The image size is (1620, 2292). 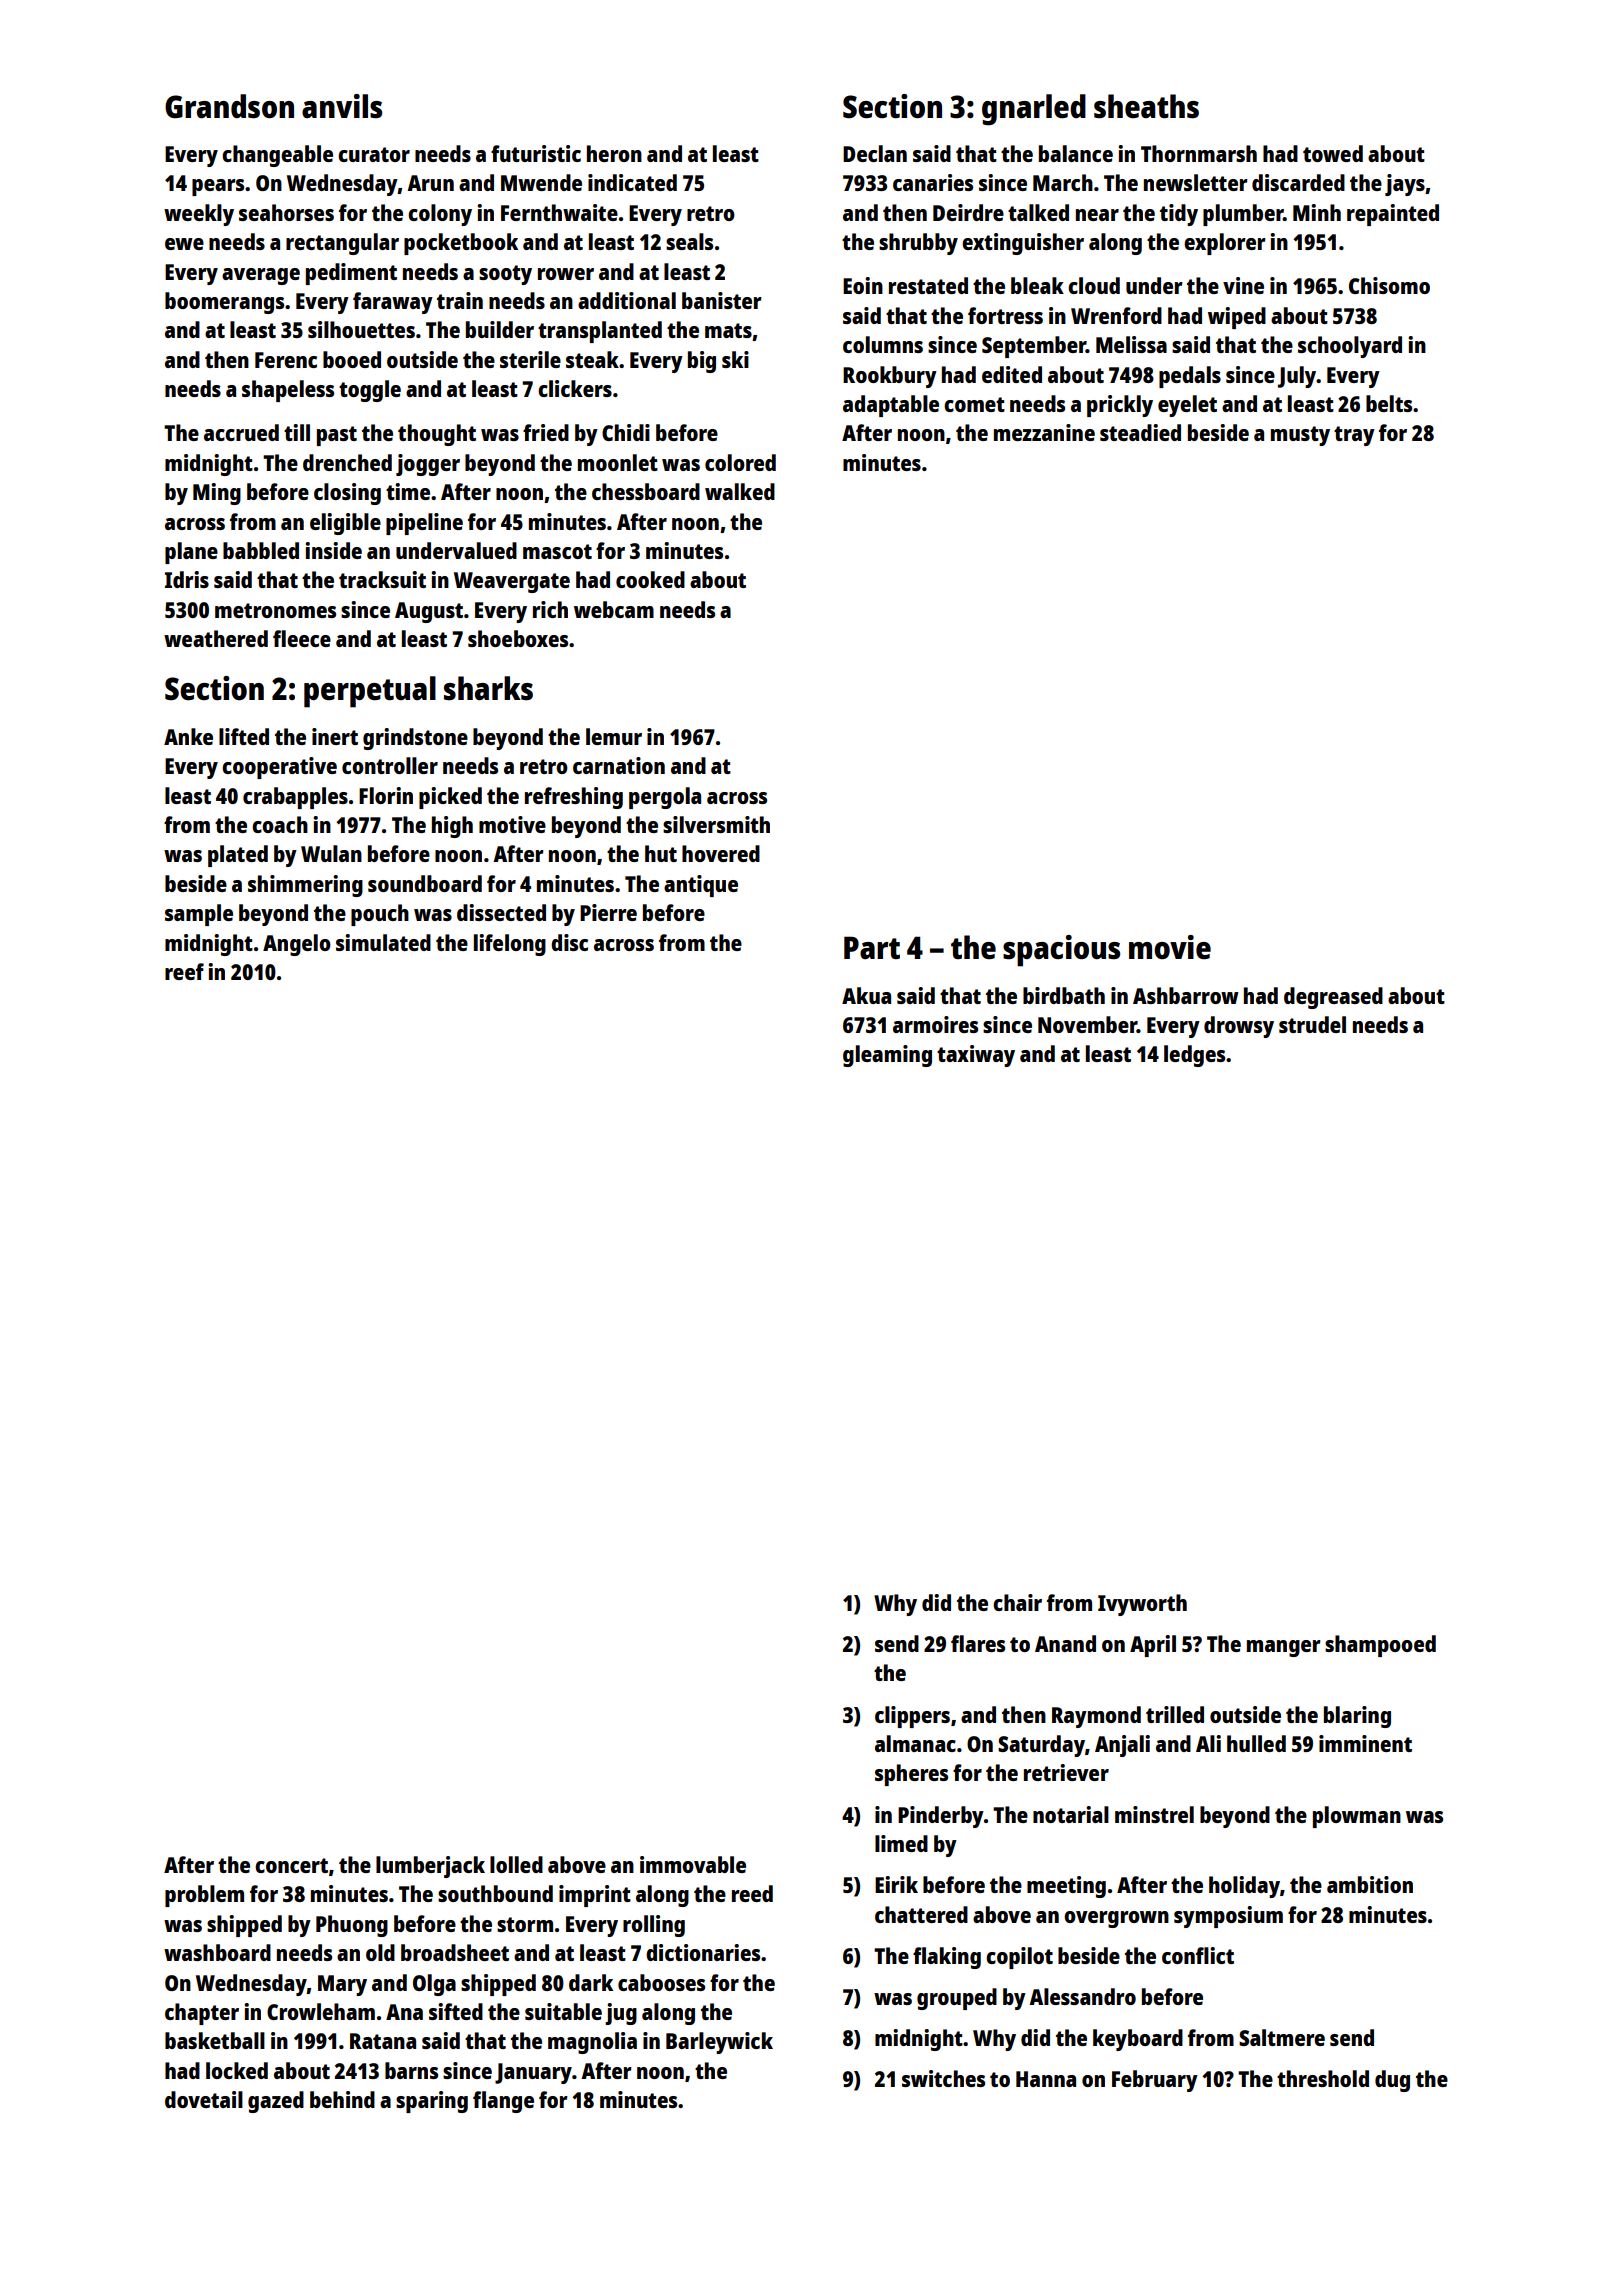 What do you see at coordinates (1194, 1056) in the document?
I see `ledges` at bounding box center [1194, 1056].
